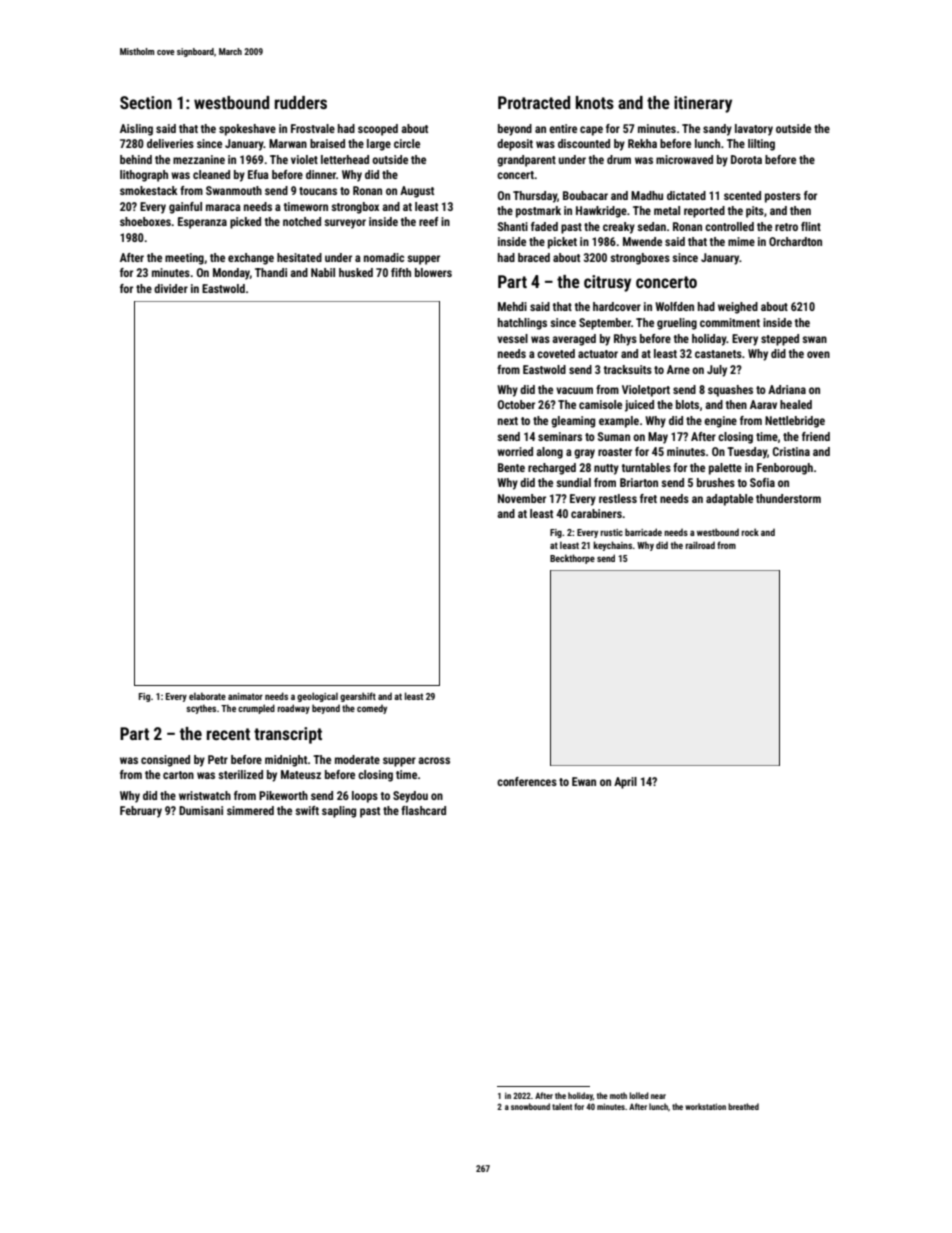 The height and width of the screenshot is (1233, 952). I want to click on vessel, so click(512, 338).
